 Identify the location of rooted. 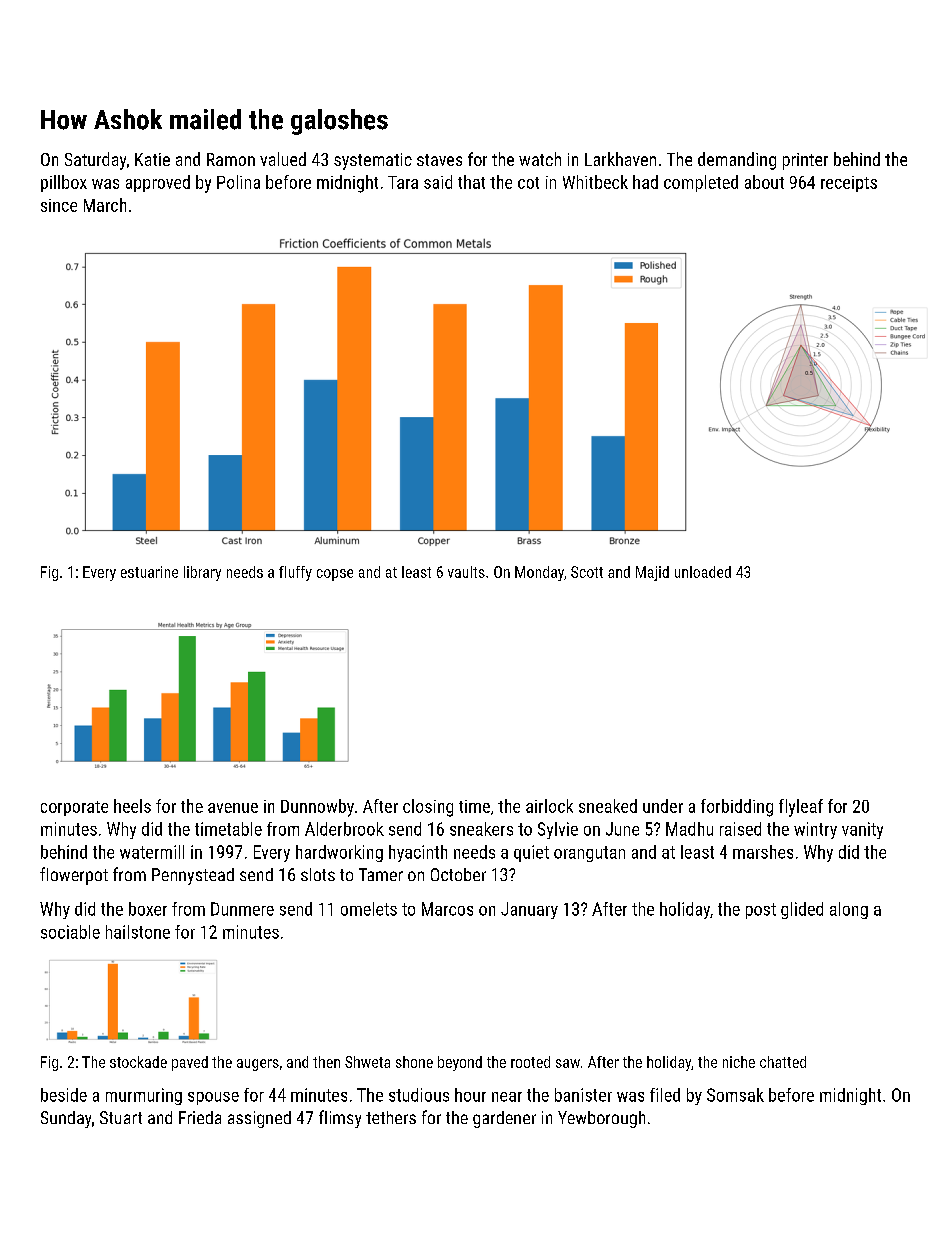
(530, 1062).
